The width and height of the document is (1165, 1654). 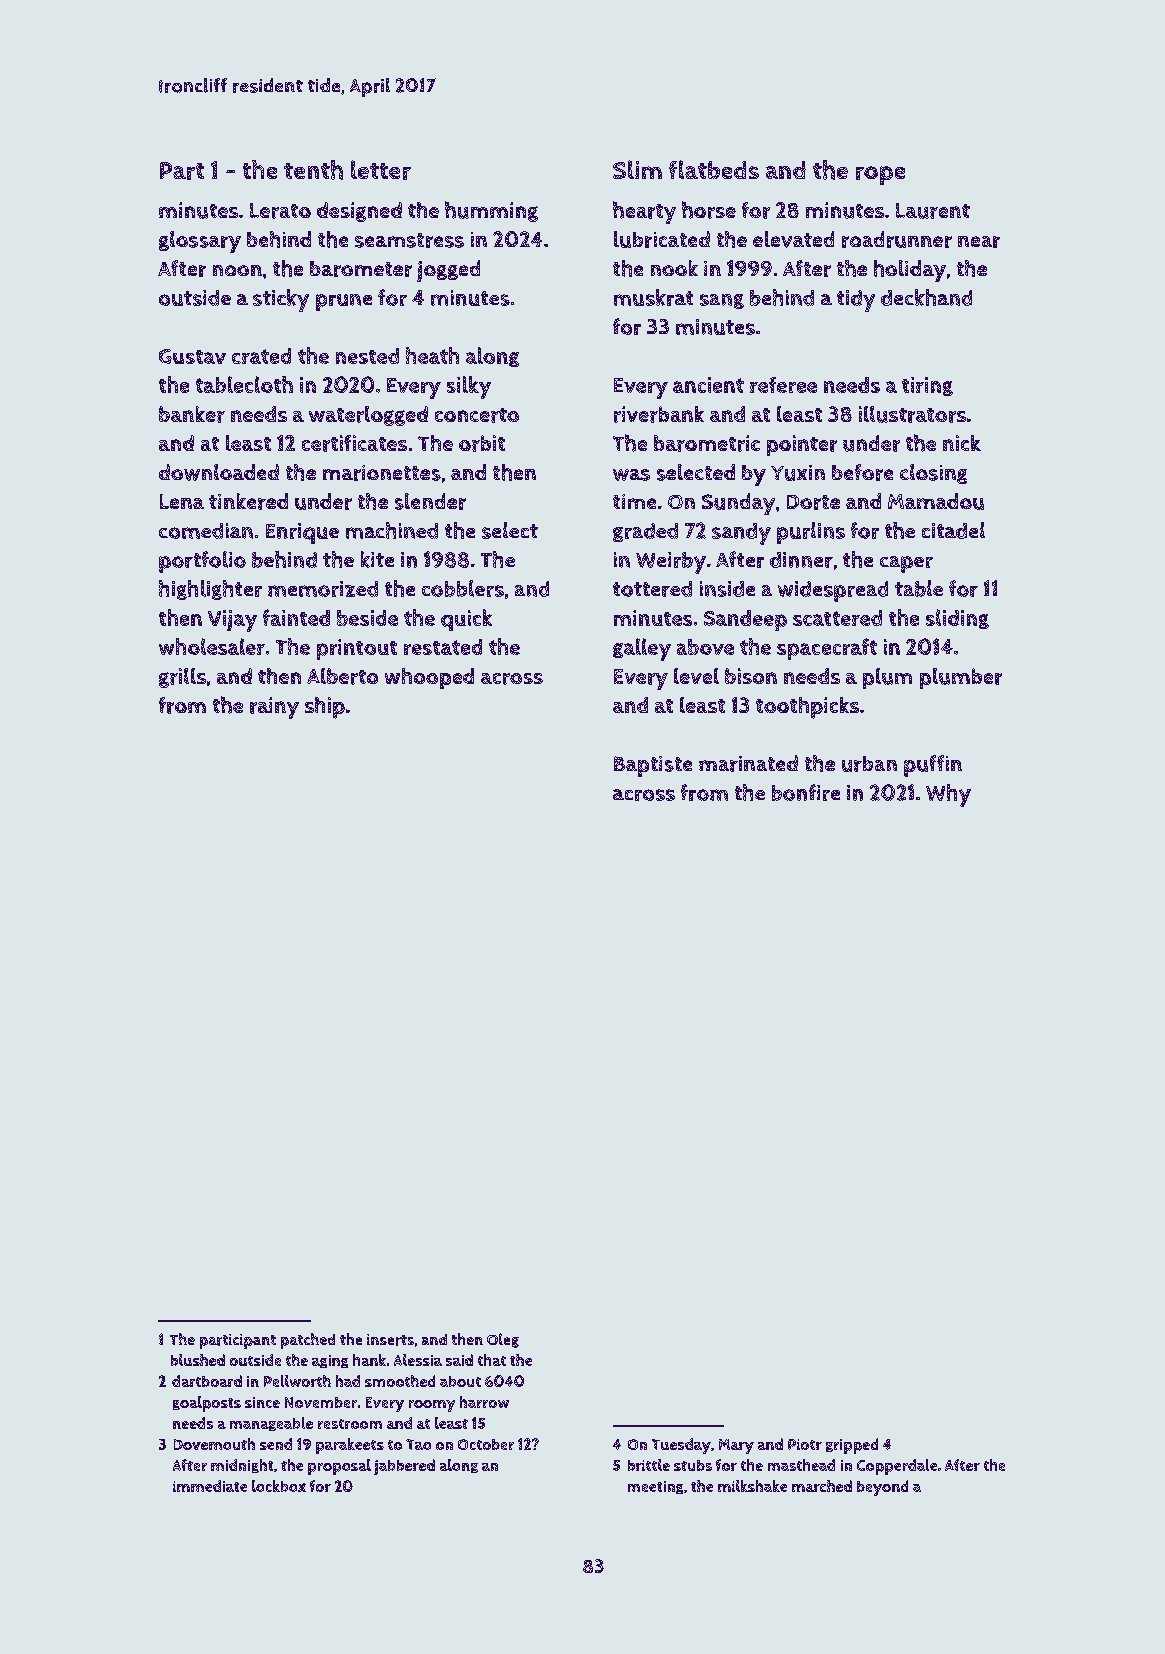 What do you see at coordinates (655, 1487) in the document?
I see `meeting` at bounding box center [655, 1487].
